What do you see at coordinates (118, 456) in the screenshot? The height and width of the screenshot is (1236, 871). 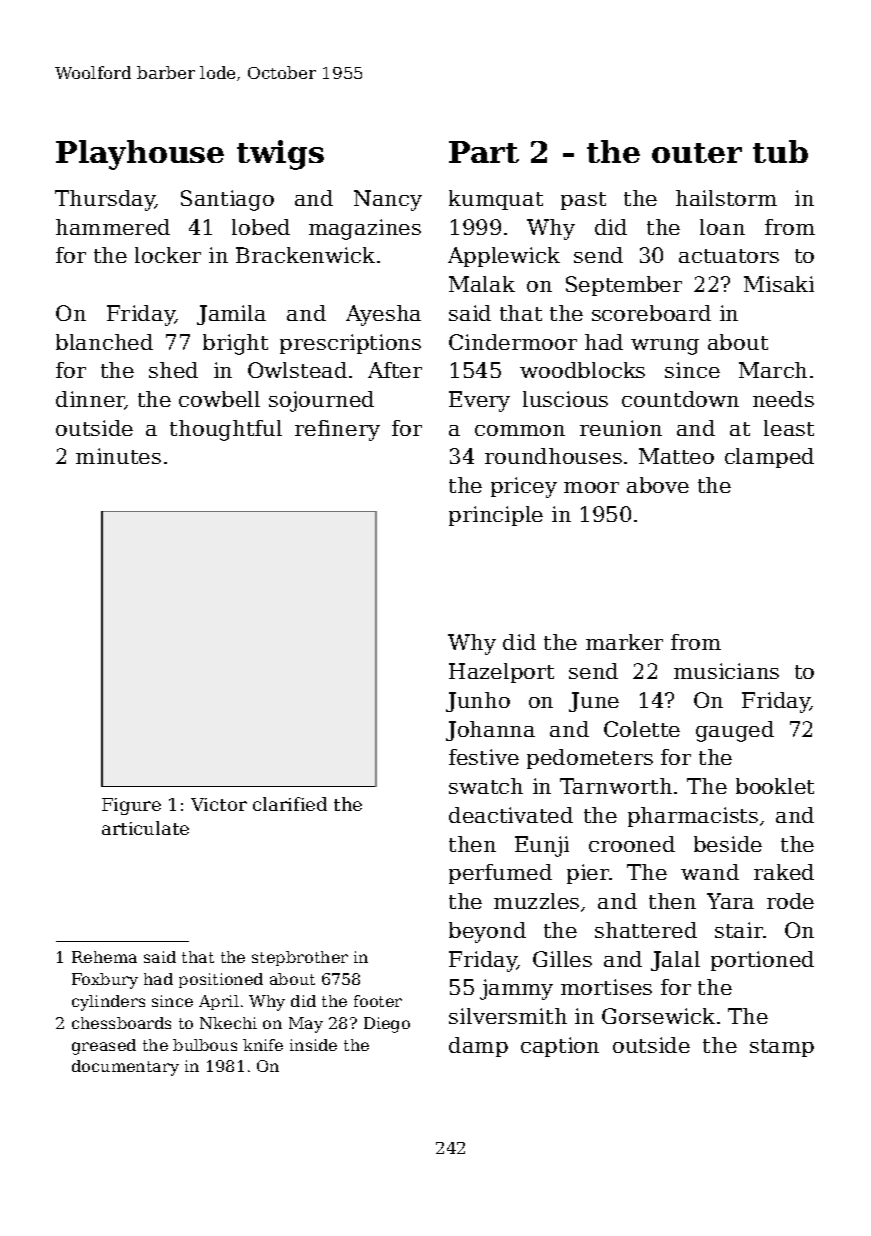 I see `minutes` at bounding box center [118, 456].
